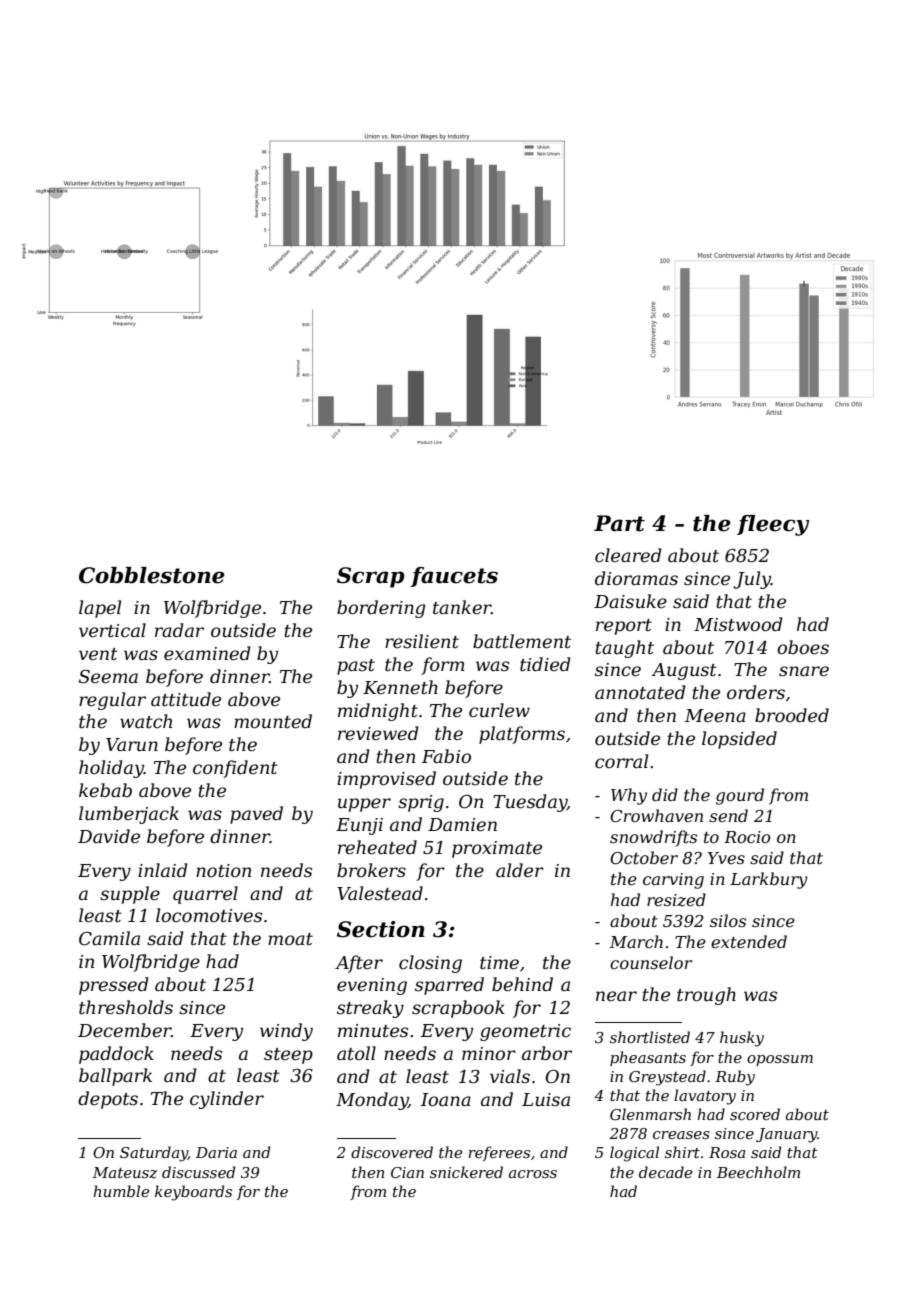 Image resolution: width=908 pixels, height=1316 pixels. Describe the element at coordinates (706, 996) in the image. I see `trough` at that location.
